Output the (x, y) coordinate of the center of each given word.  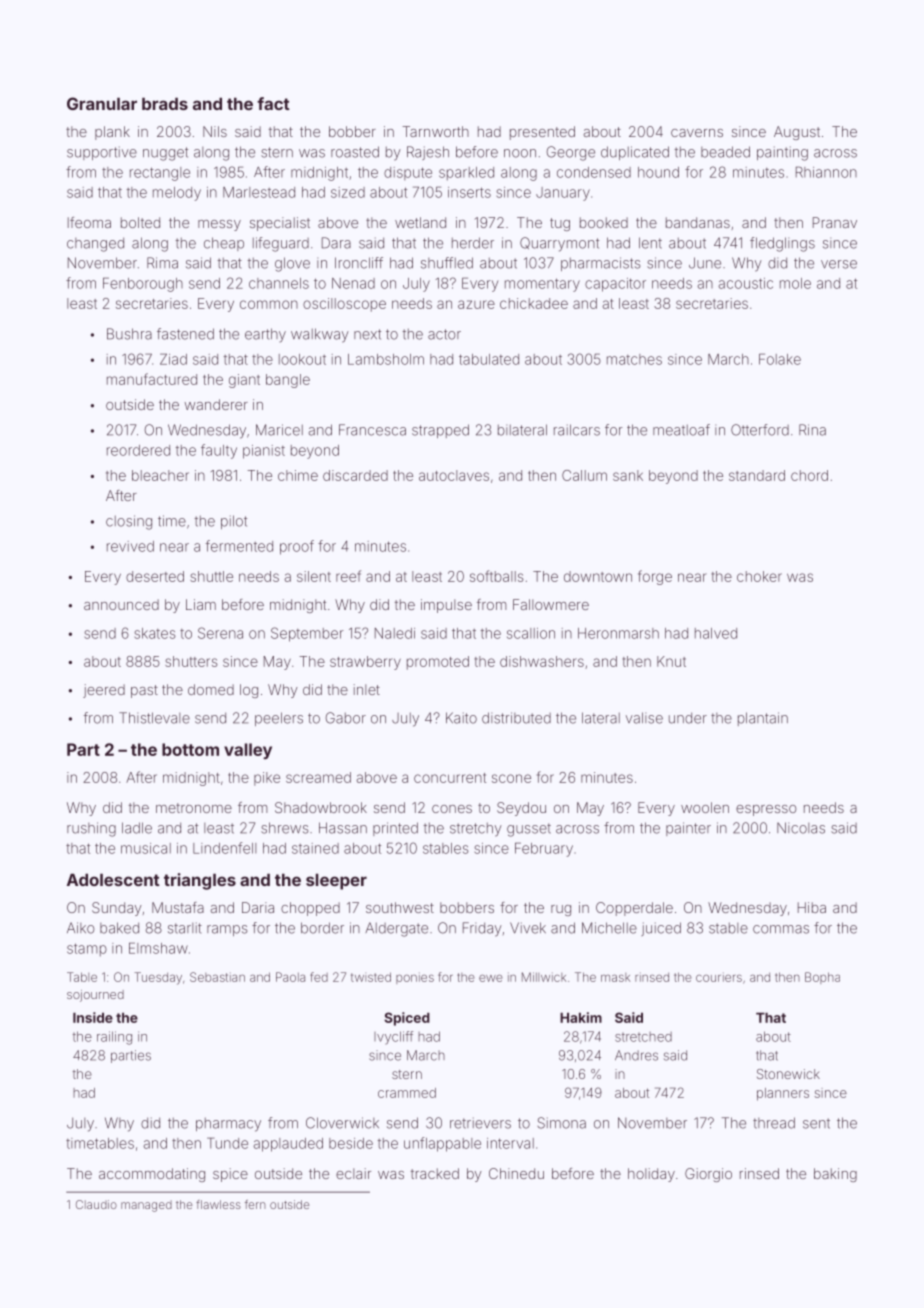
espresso (766, 810)
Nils (215, 131)
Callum (584, 475)
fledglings (782, 244)
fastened (185, 334)
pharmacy (228, 1125)
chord (809, 475)
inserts (469, 192)
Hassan (343, 828)
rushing (91, 829)
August (797, 133)
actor (444, 334)
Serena (220, 633)
